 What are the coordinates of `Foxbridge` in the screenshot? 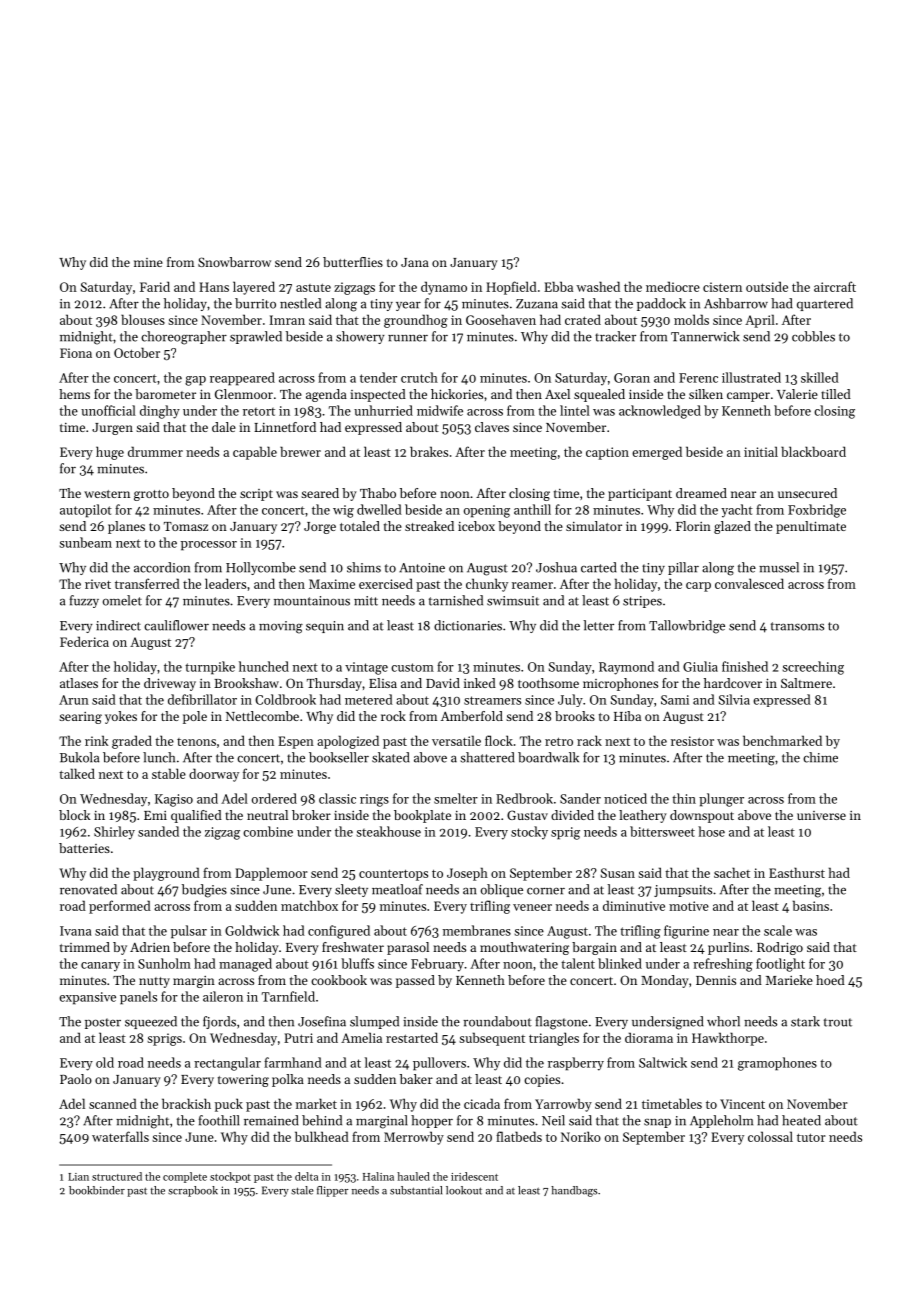 It's located at (817, 511).
